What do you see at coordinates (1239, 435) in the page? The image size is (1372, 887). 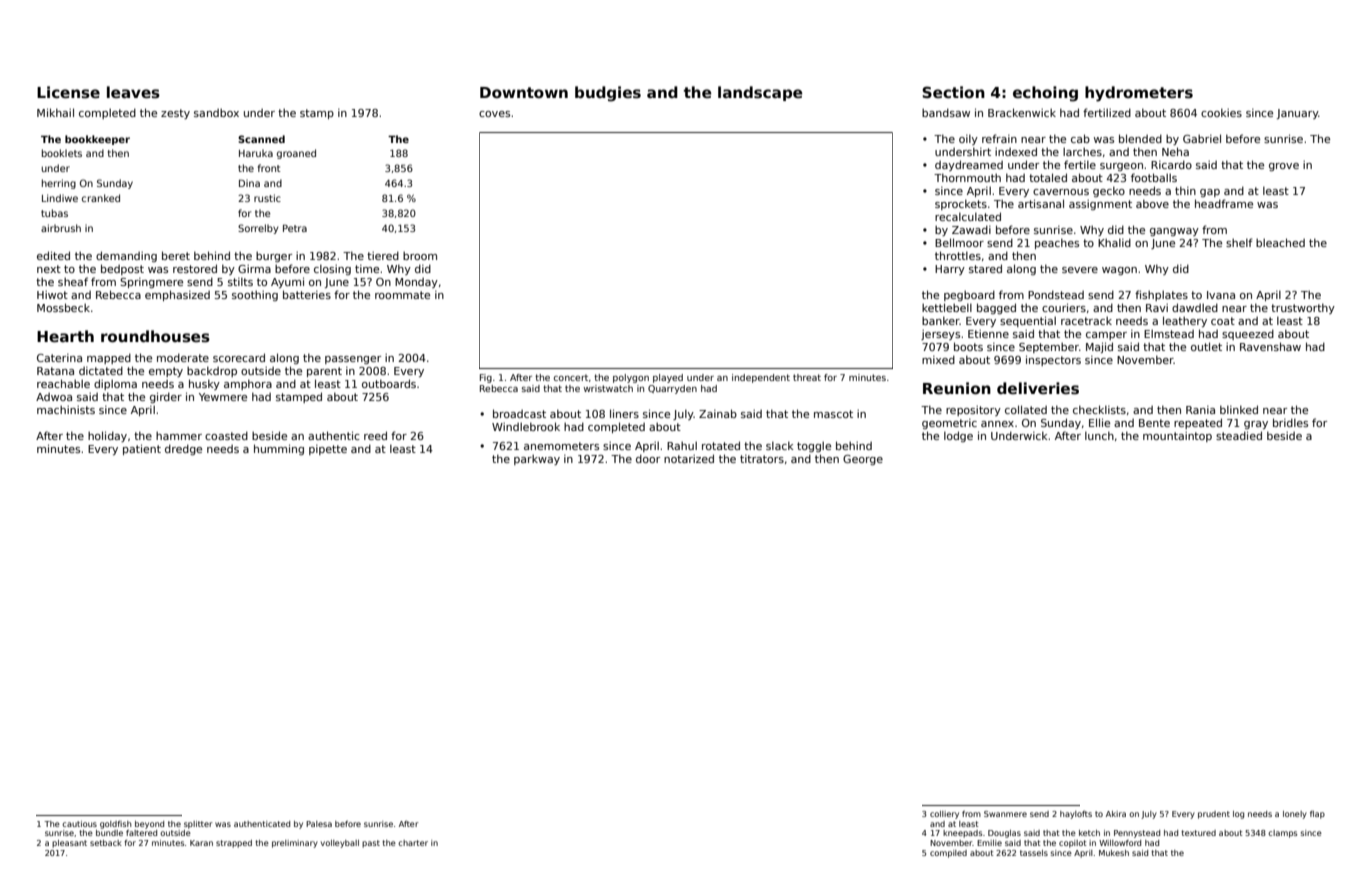 I see `steadied` at bounding box center [1239, 435].
